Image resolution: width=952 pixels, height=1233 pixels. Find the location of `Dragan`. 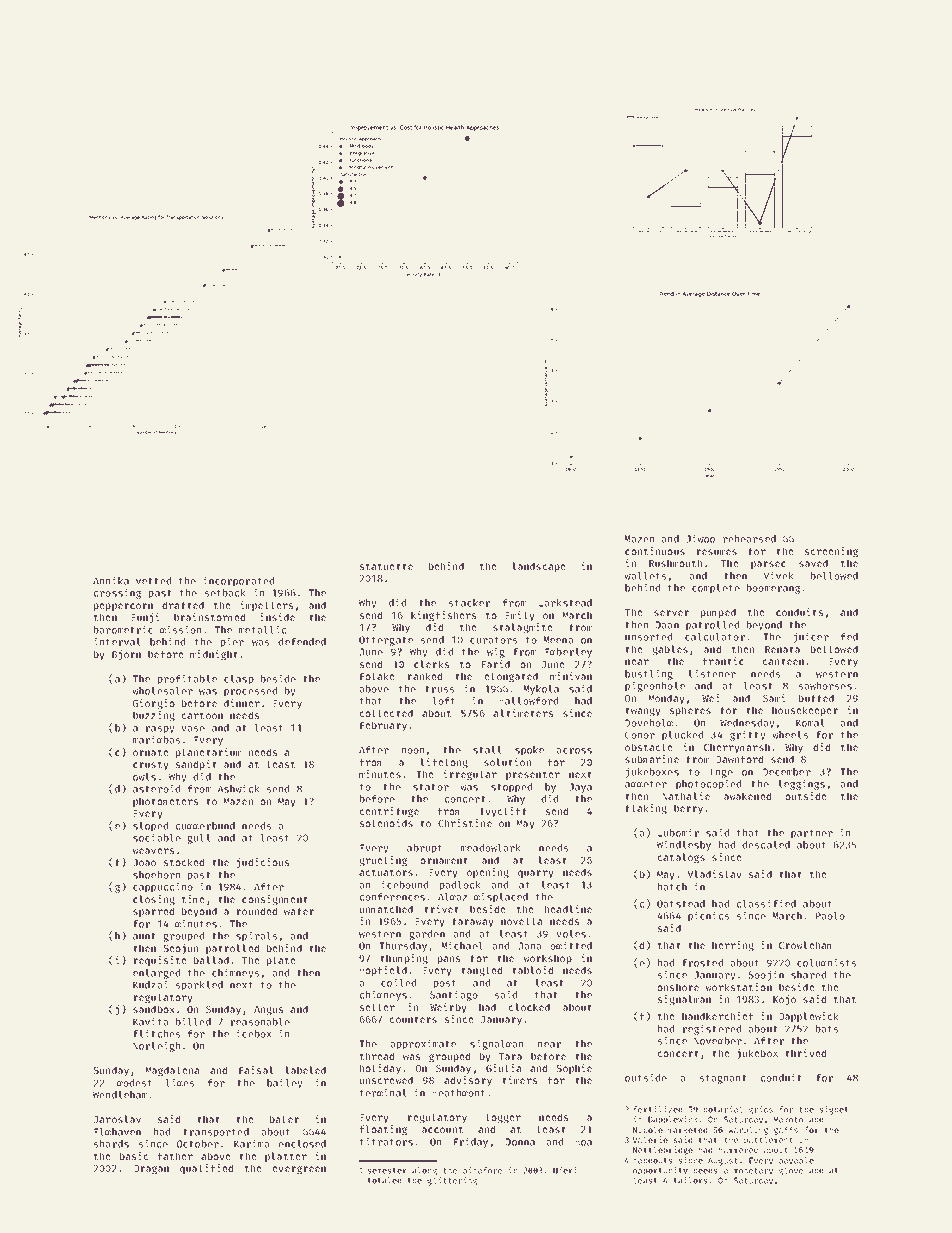

Dragan is located at coordinates (151, 1169).
